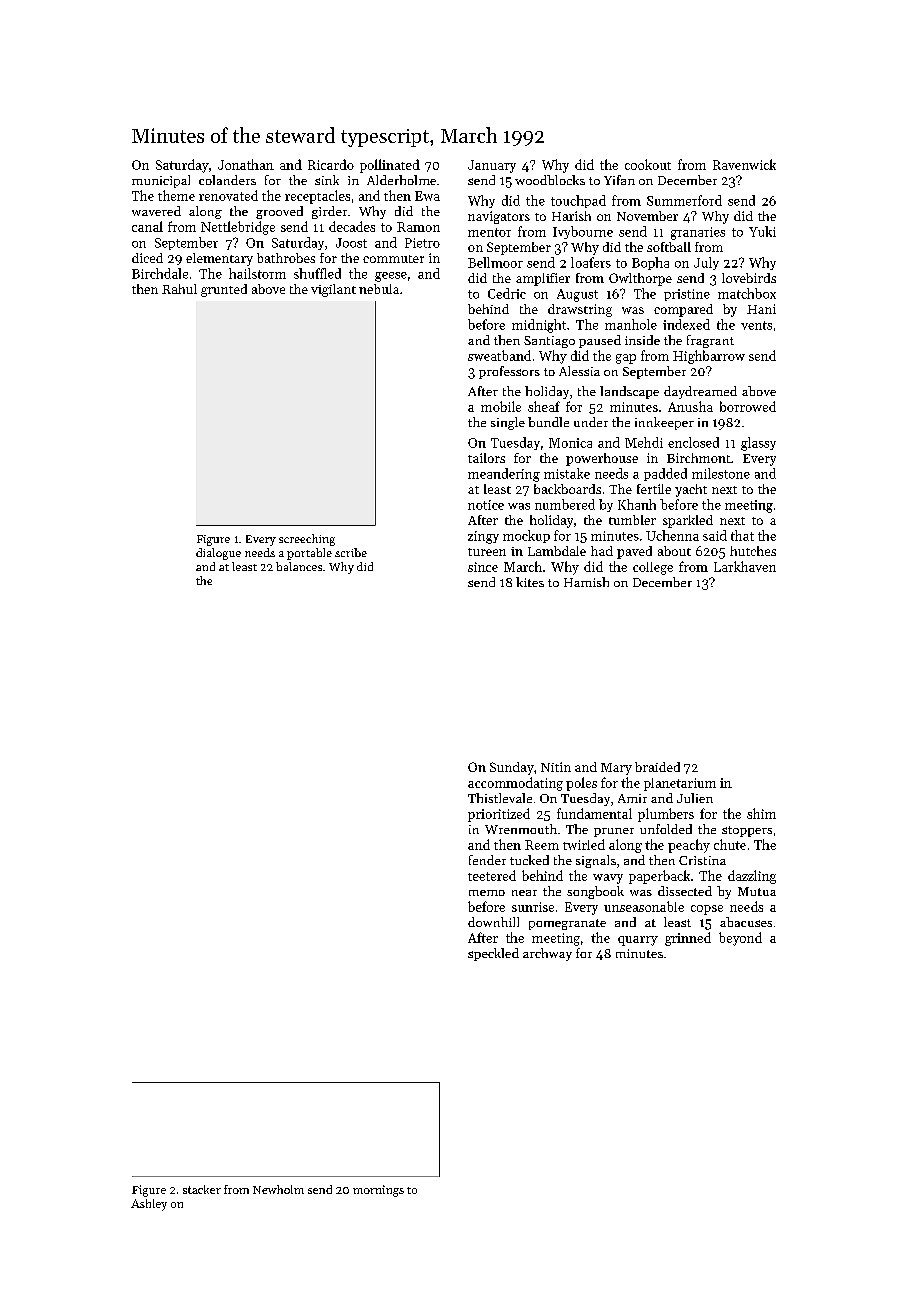 The height and width of the screenshot is (1316, 908). Describe the element at coordinates (648, 164) in the screenshot. I see `cookout` at that location.
